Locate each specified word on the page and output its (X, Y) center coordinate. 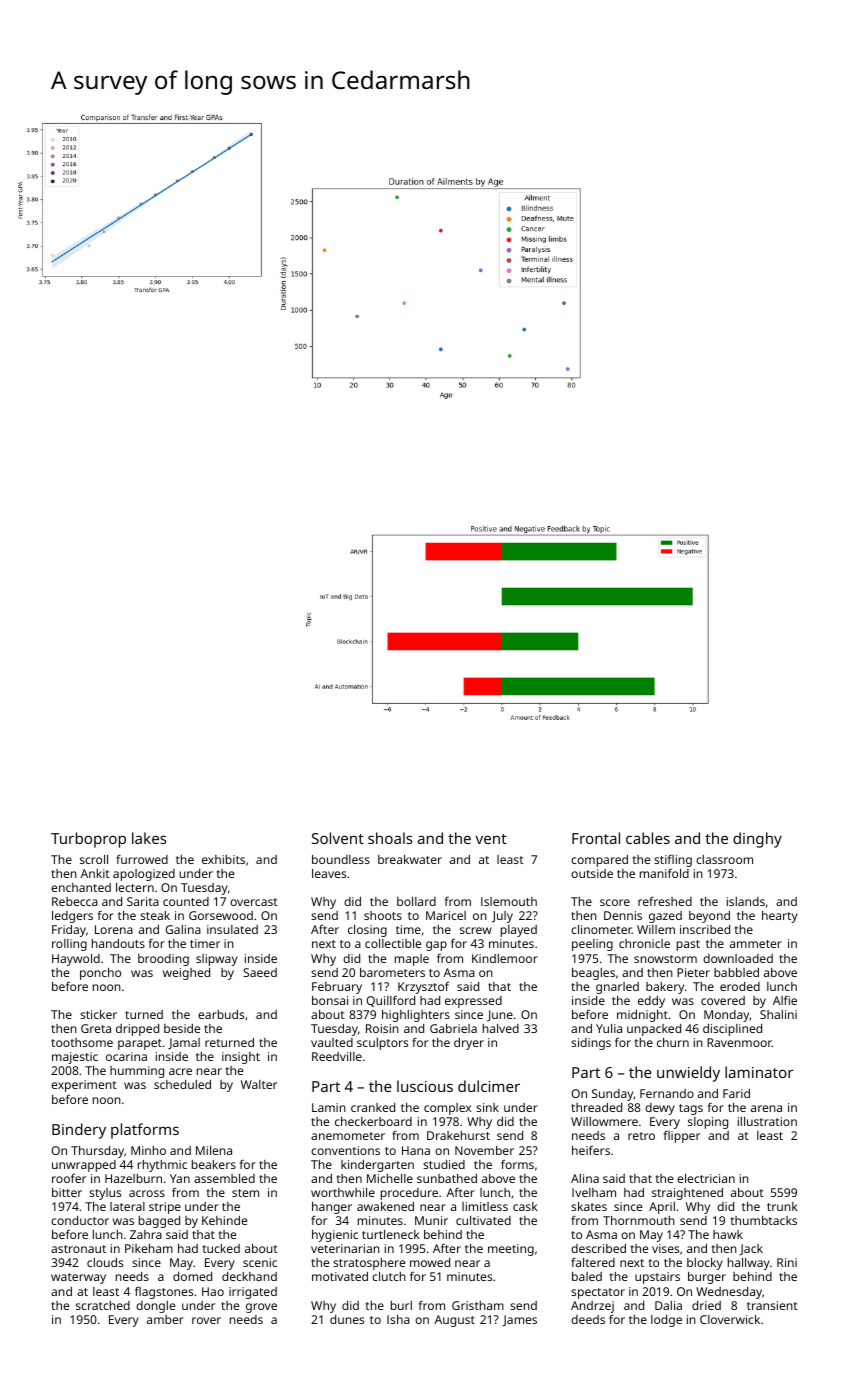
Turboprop (88, 840)
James (519, 1321)
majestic (75, 1058)
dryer (469, 1044)
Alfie (785, 1000)
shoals (390, 838)
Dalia (668, 1305)
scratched (103, 1305)
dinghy (757, 840)
